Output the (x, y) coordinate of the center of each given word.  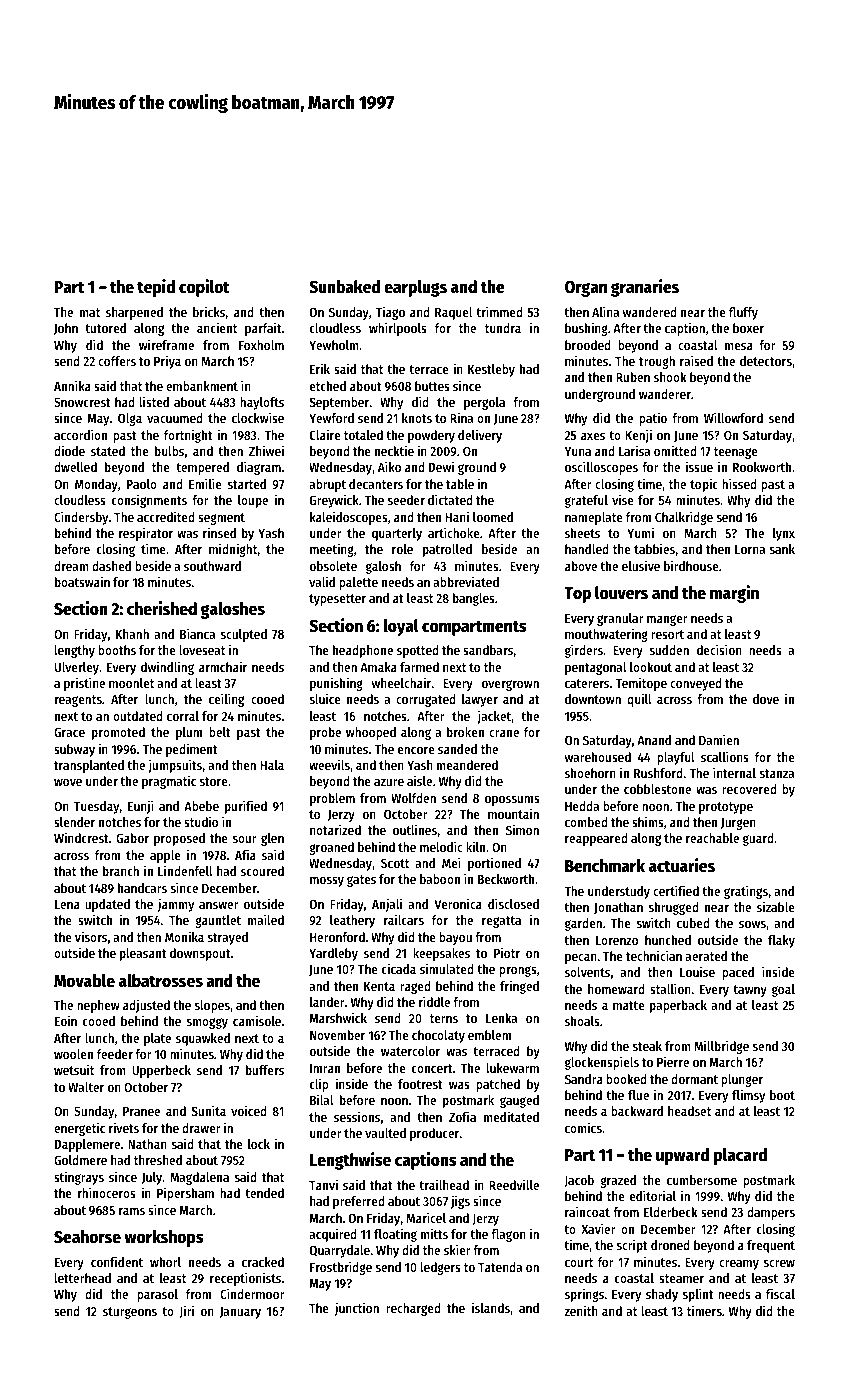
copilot (204, 288)
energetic (79, 1129)
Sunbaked (344, 287)
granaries (645, 288)
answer (219, 905)
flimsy (748, 1096)
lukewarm (513, 1068)
